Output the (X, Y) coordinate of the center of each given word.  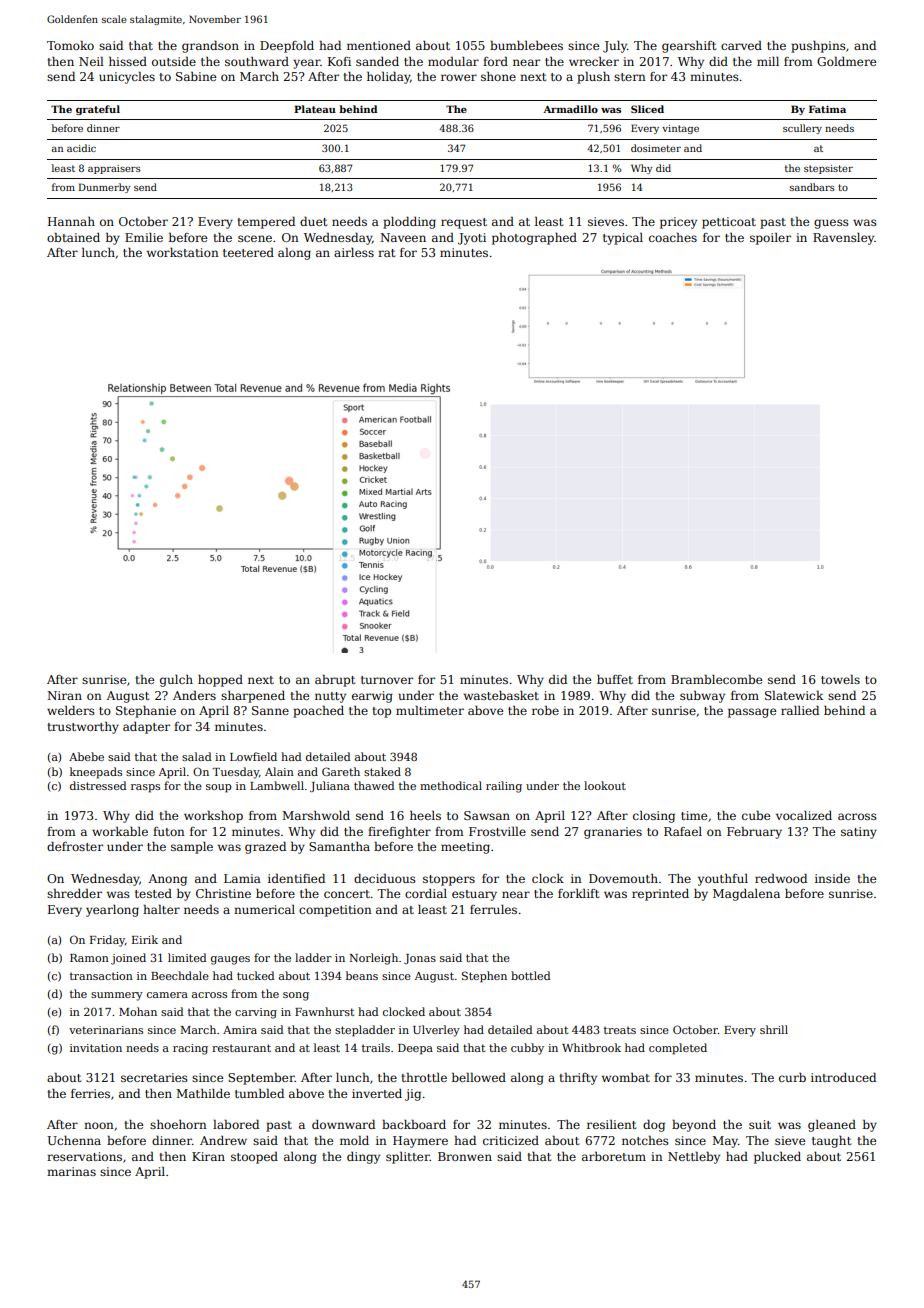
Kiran (208, 1156)
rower (459, 77)
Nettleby (694, 1158)
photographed (534, 239)
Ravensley (843, 239)
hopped (220, 681)
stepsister (828, 169)
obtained (73, 237)
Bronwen (465, 1156)
